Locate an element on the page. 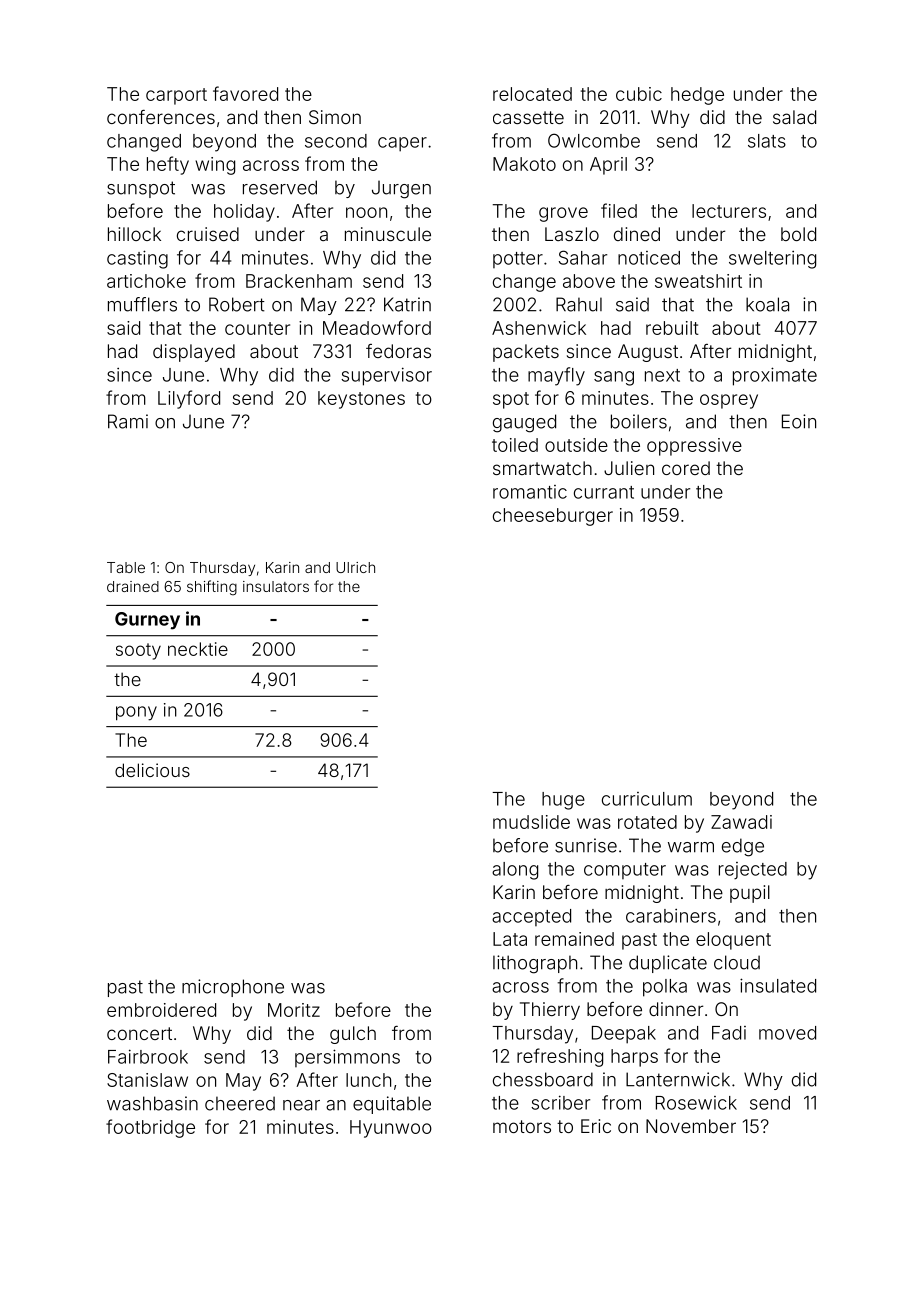 The image size is (924, 1311). computer is located at coordinates (625, 871).
